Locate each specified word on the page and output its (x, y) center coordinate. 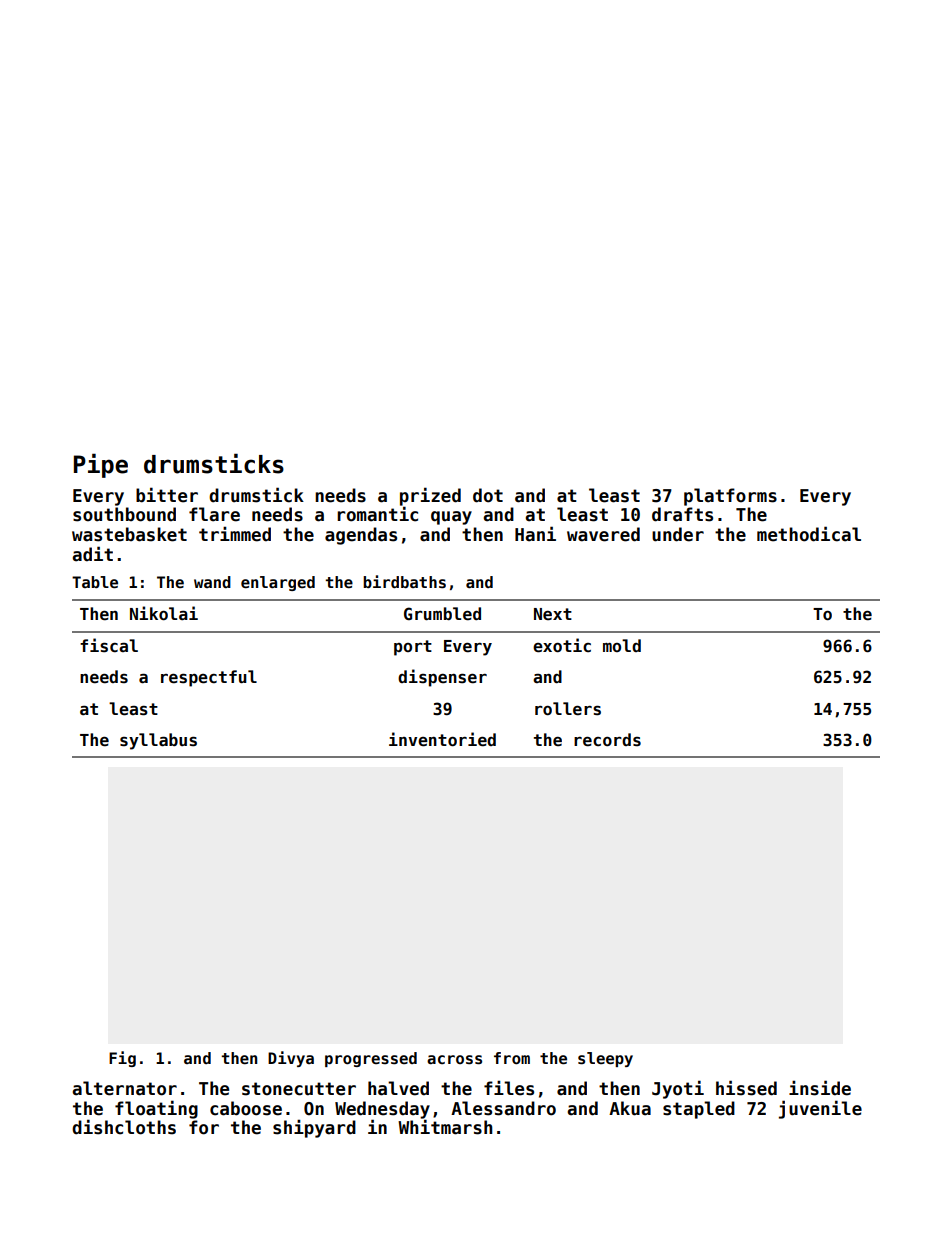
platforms (730, 497)
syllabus (158, 741)
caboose (246, 1108)
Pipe (101, 465)
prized (430, 496)
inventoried (442, 739)
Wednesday (382, 1110)
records (607, 740)
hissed (746, 1088)
